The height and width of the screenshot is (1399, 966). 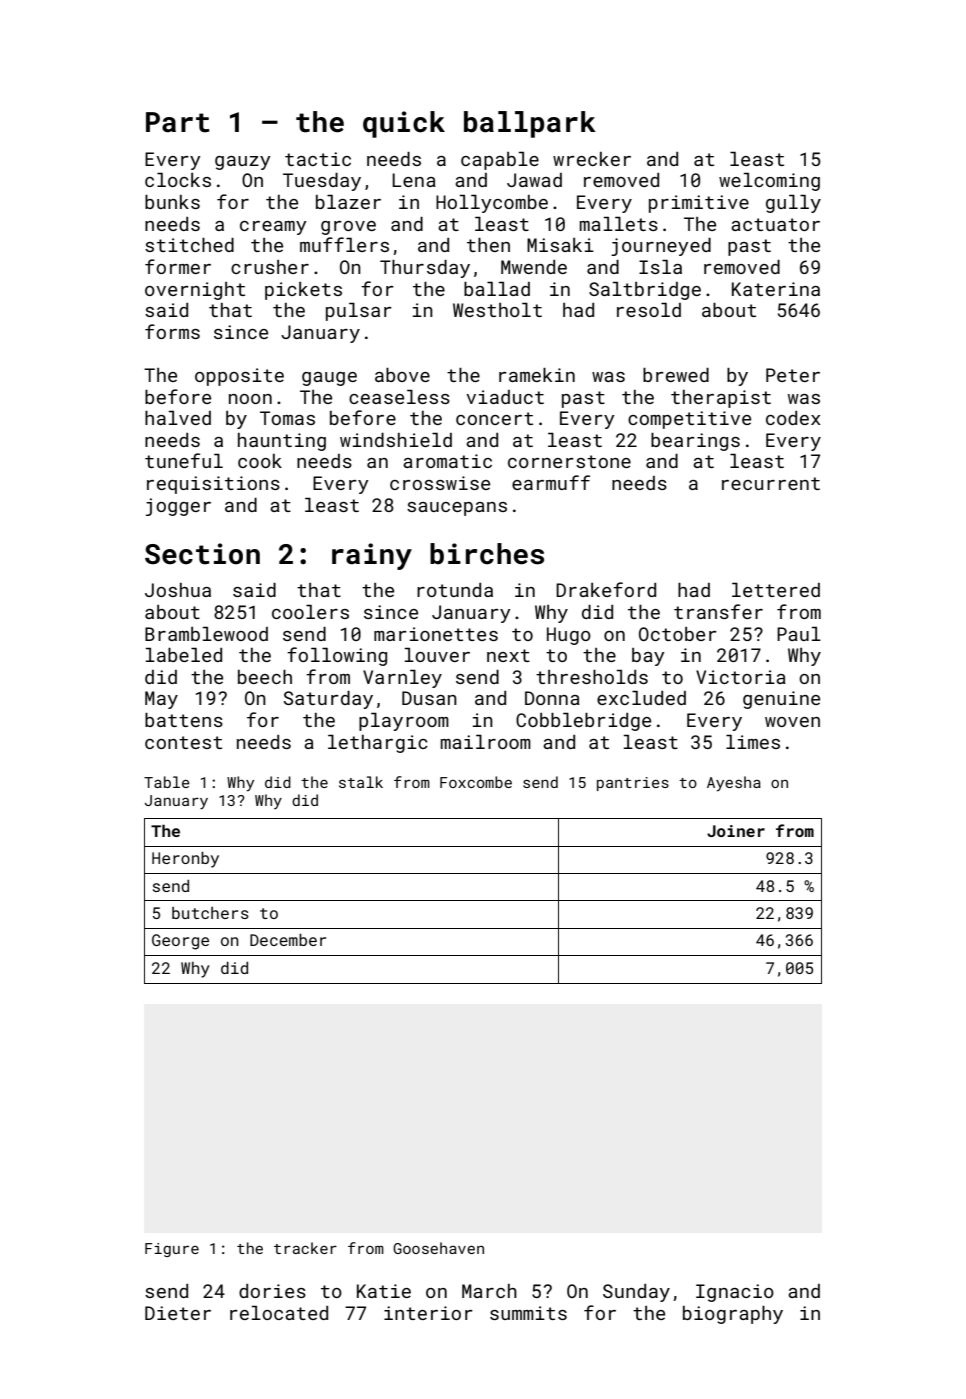 What do you see at coordinates (769, 182) in the screenshot?
I see `welcoming` at bounding box center [769, 182].
